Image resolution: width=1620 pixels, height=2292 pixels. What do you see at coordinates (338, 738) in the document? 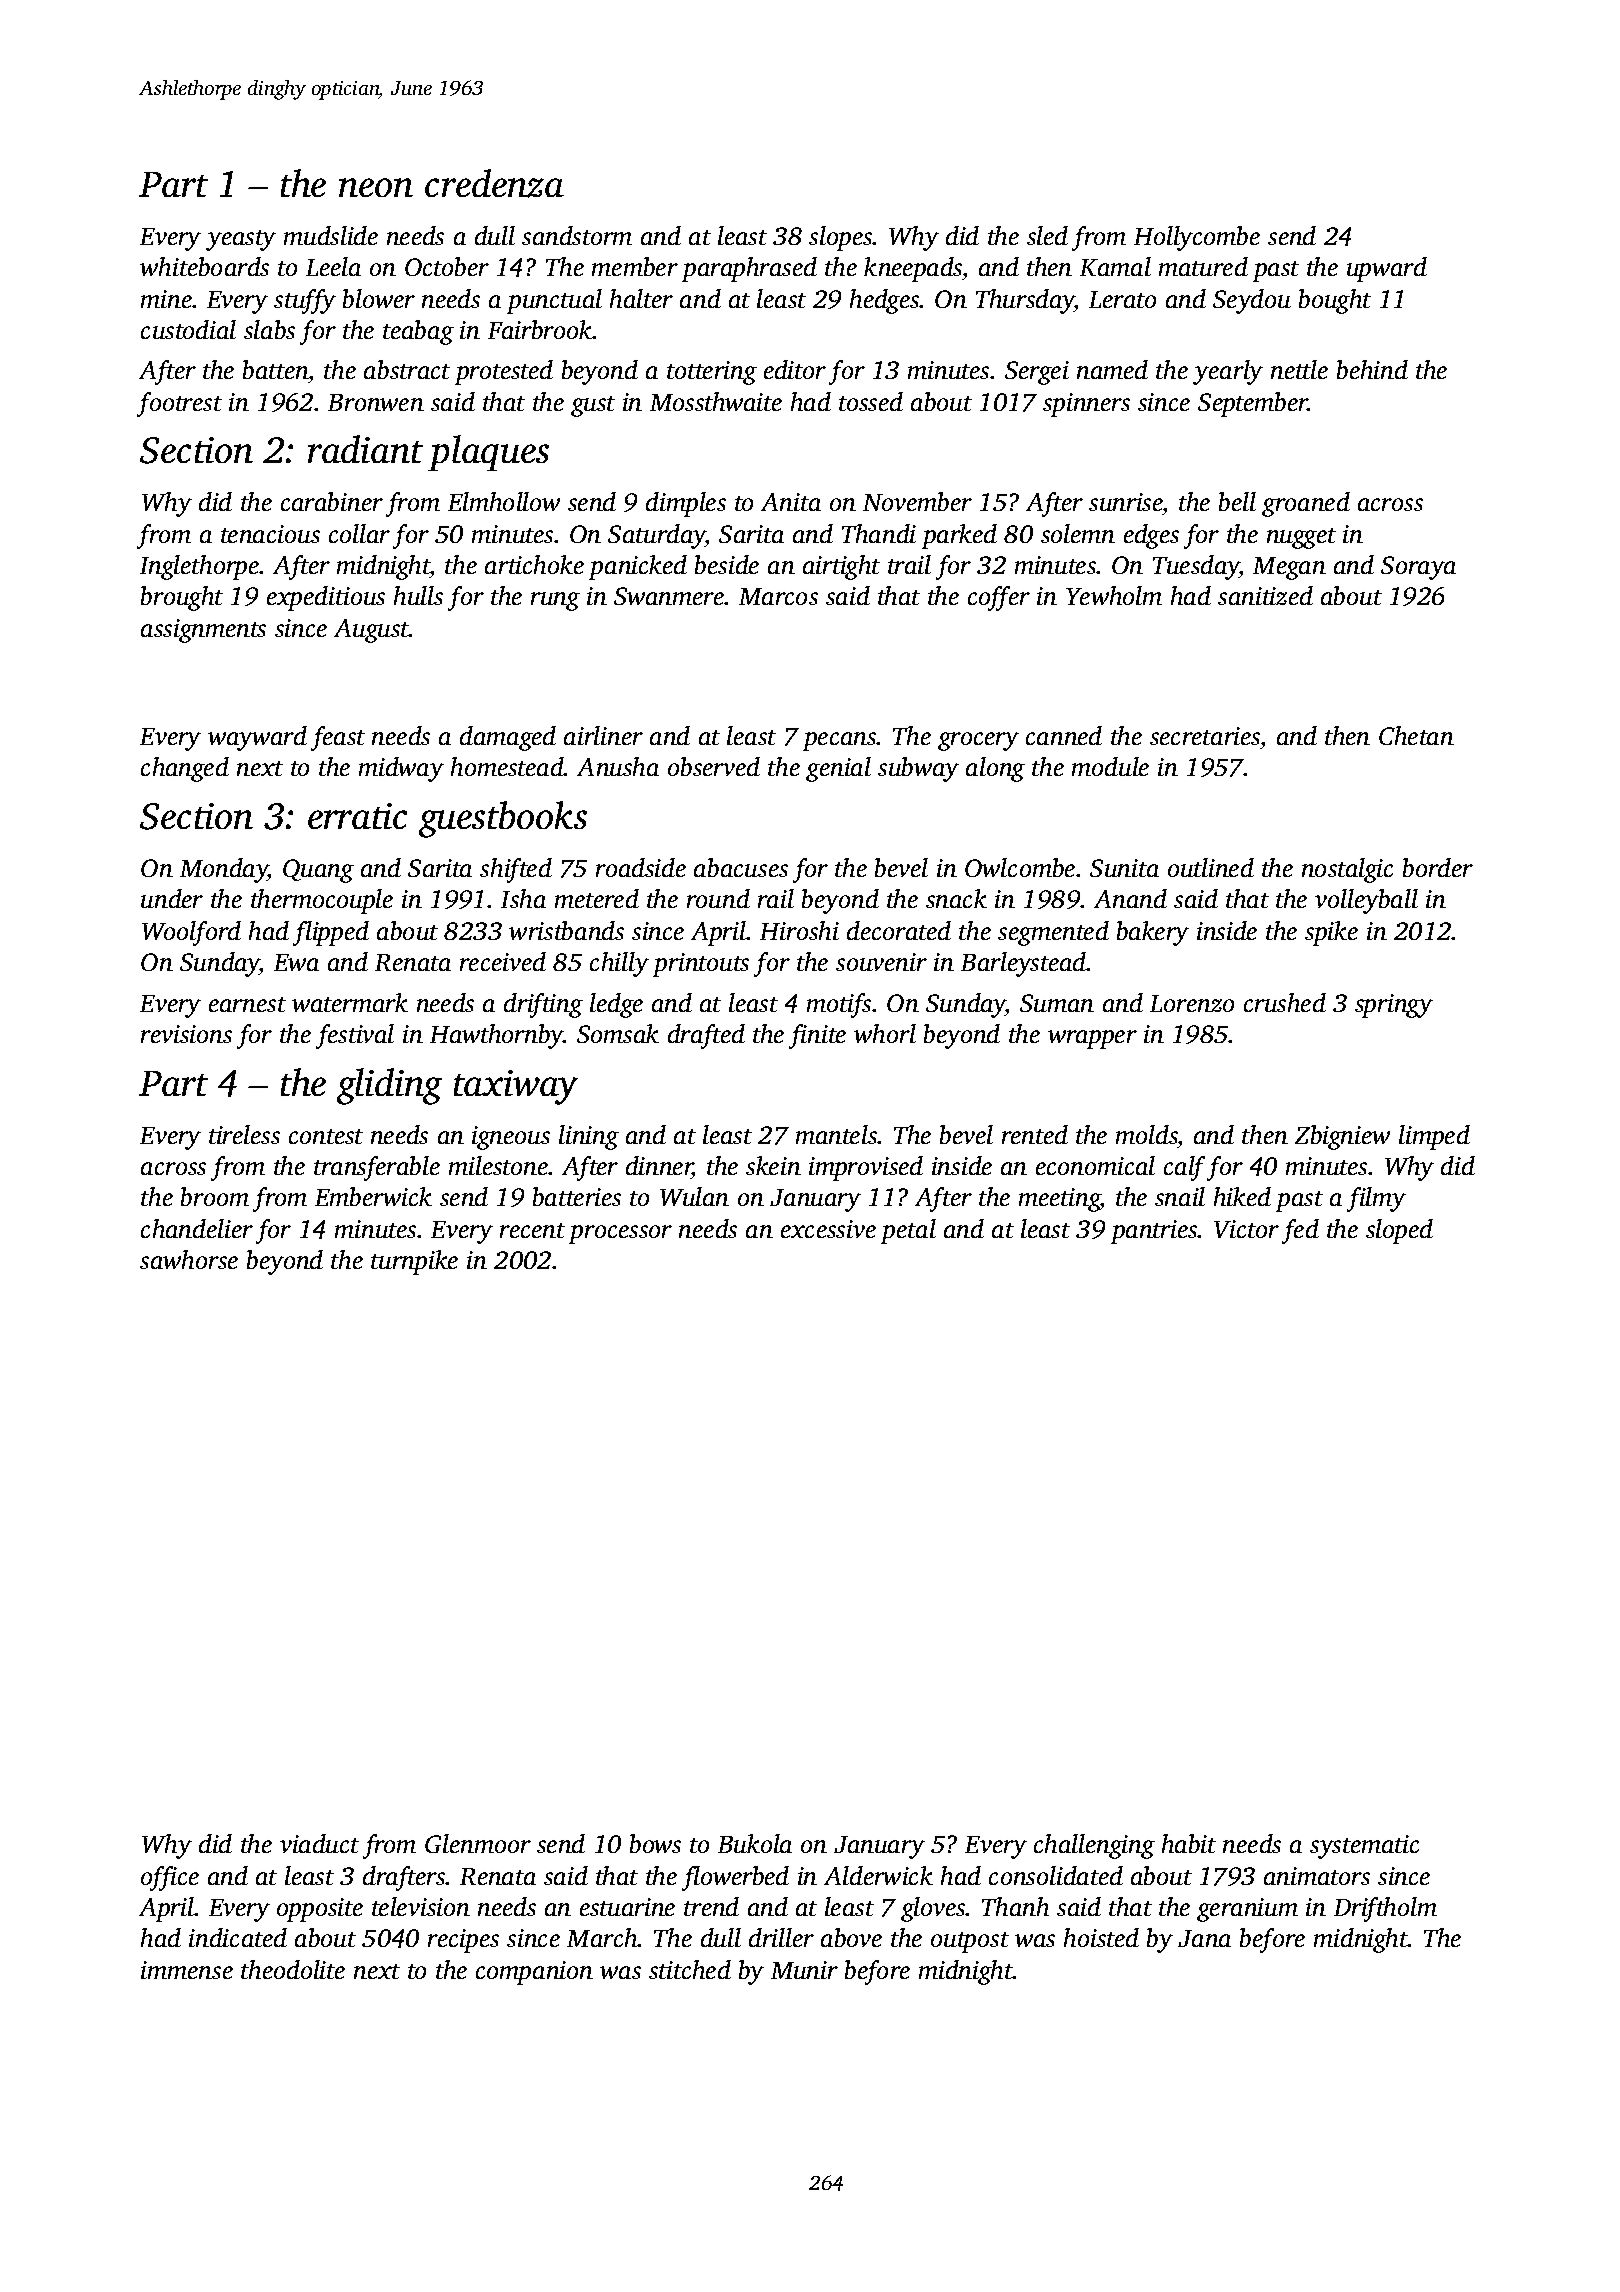
I see `feast` at bounding box center [338, 738].
